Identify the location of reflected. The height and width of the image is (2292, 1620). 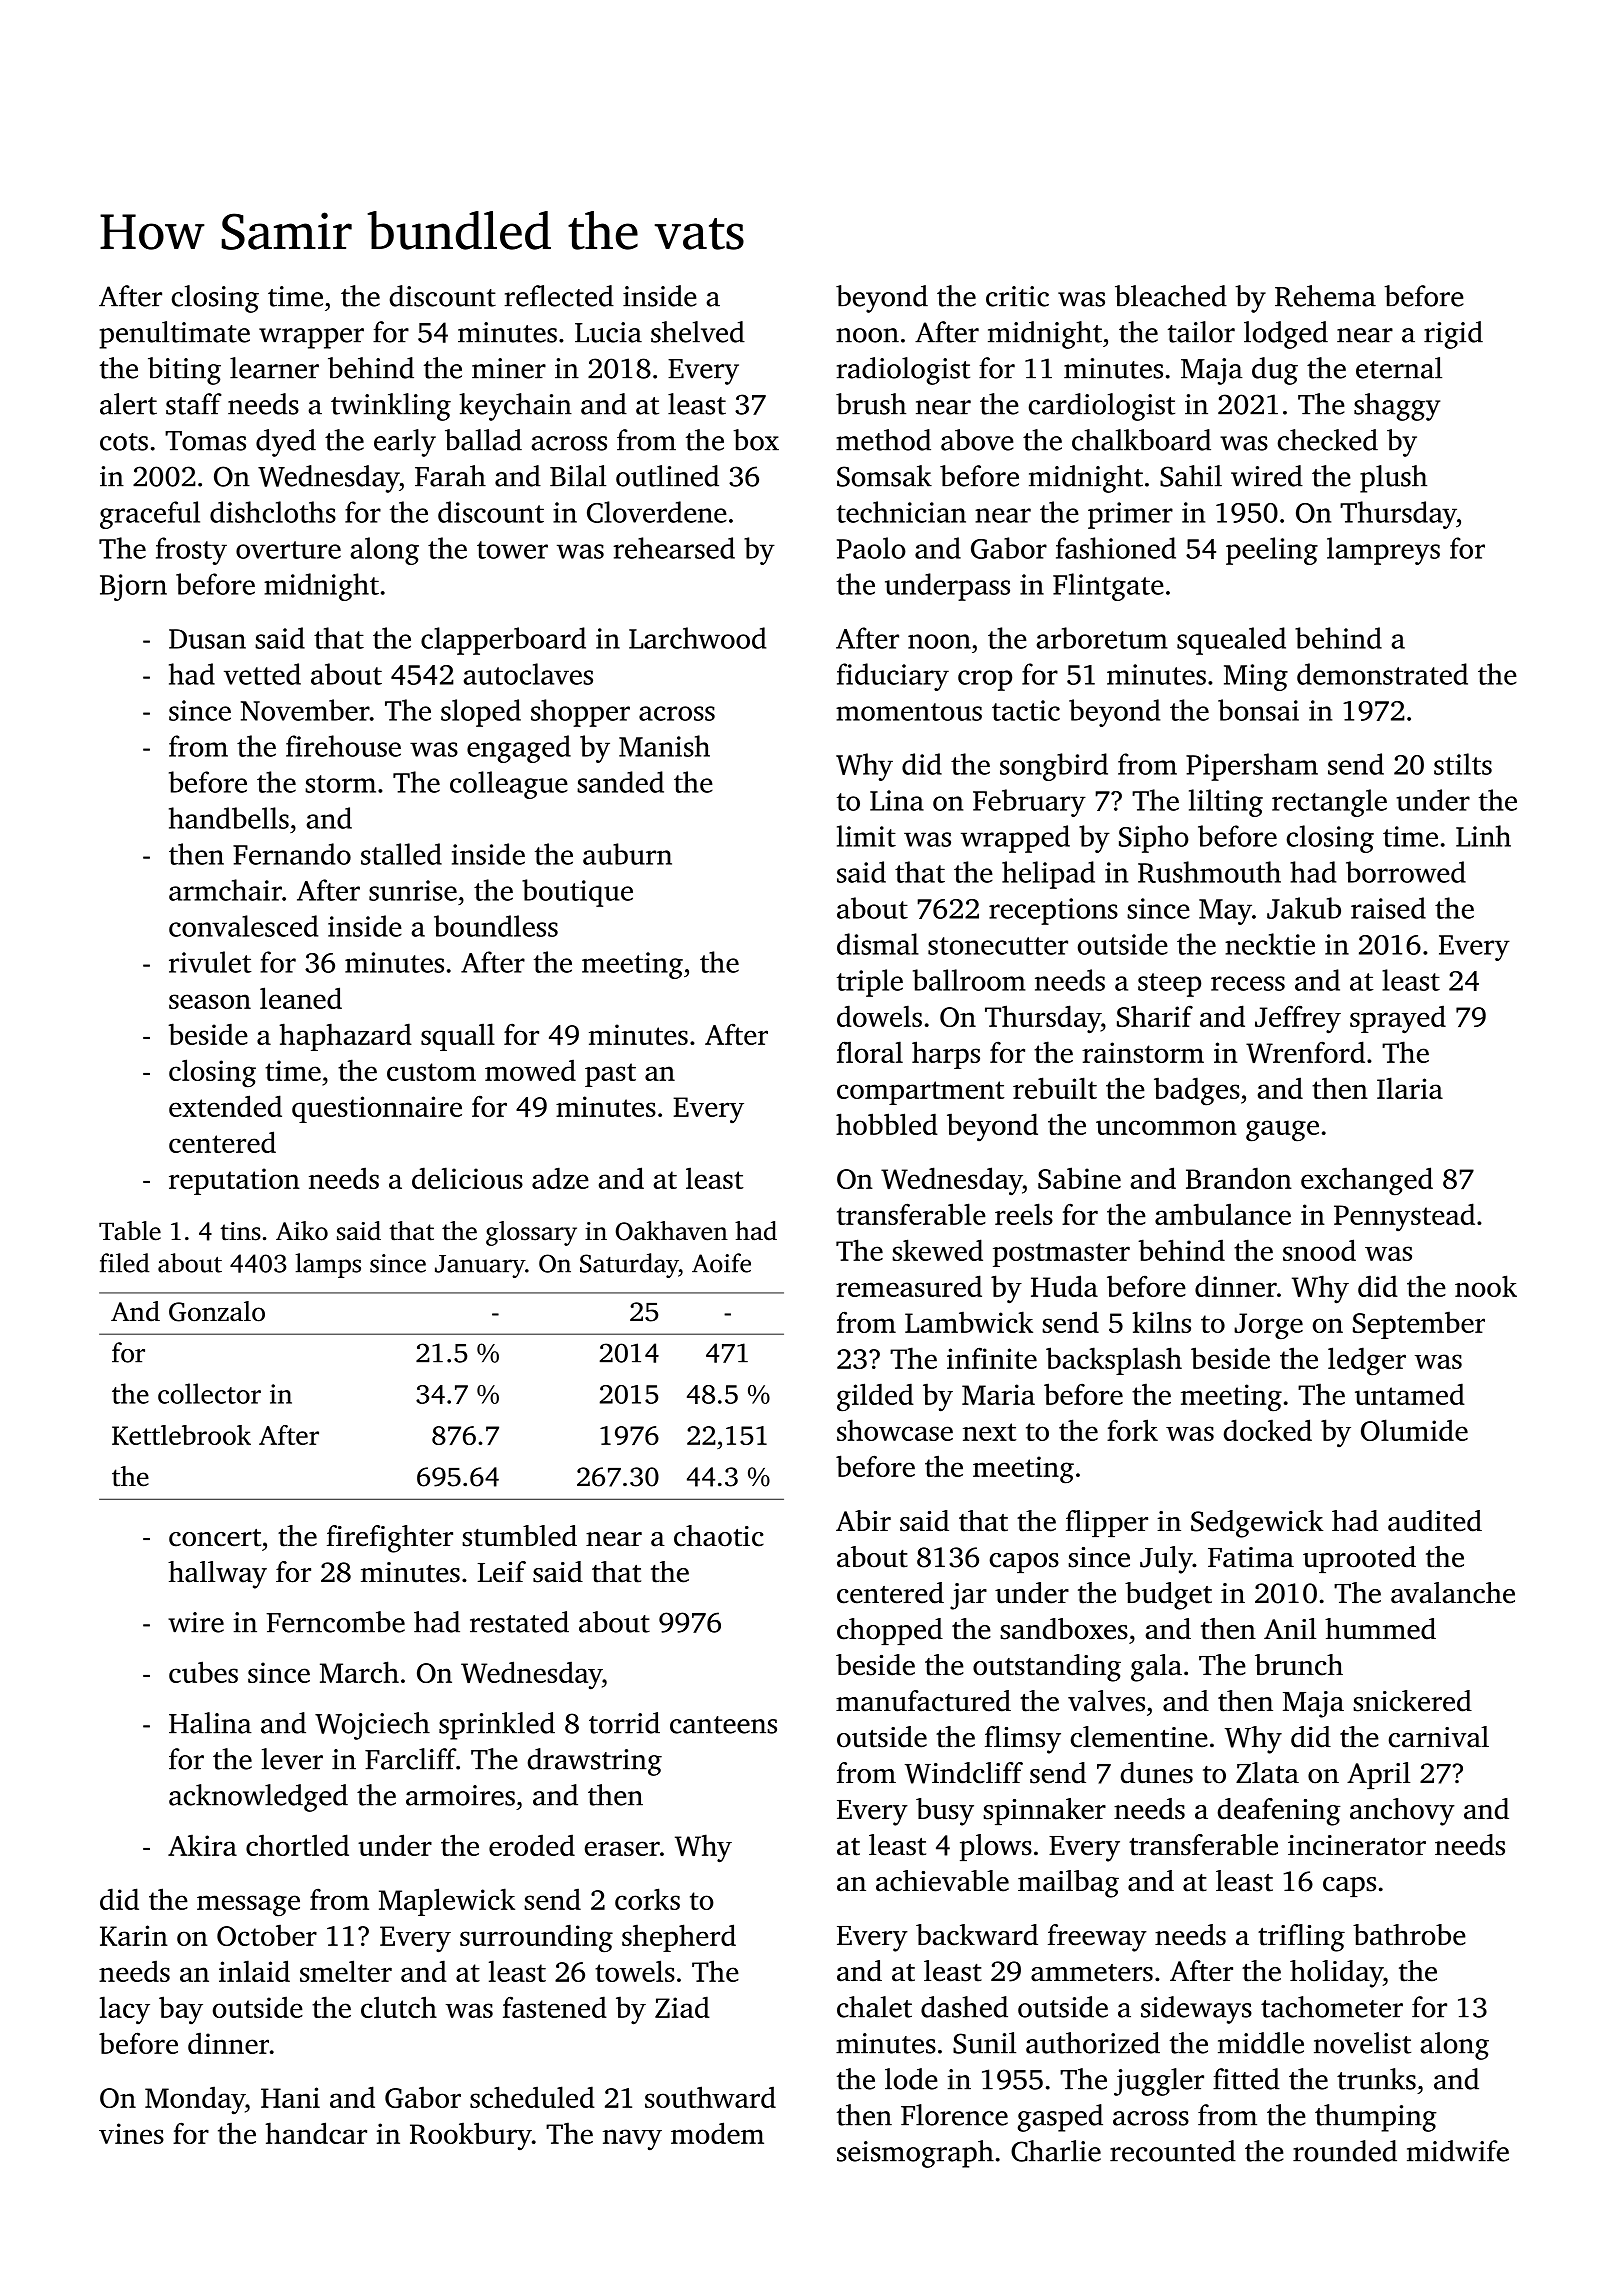
(559, 296).
